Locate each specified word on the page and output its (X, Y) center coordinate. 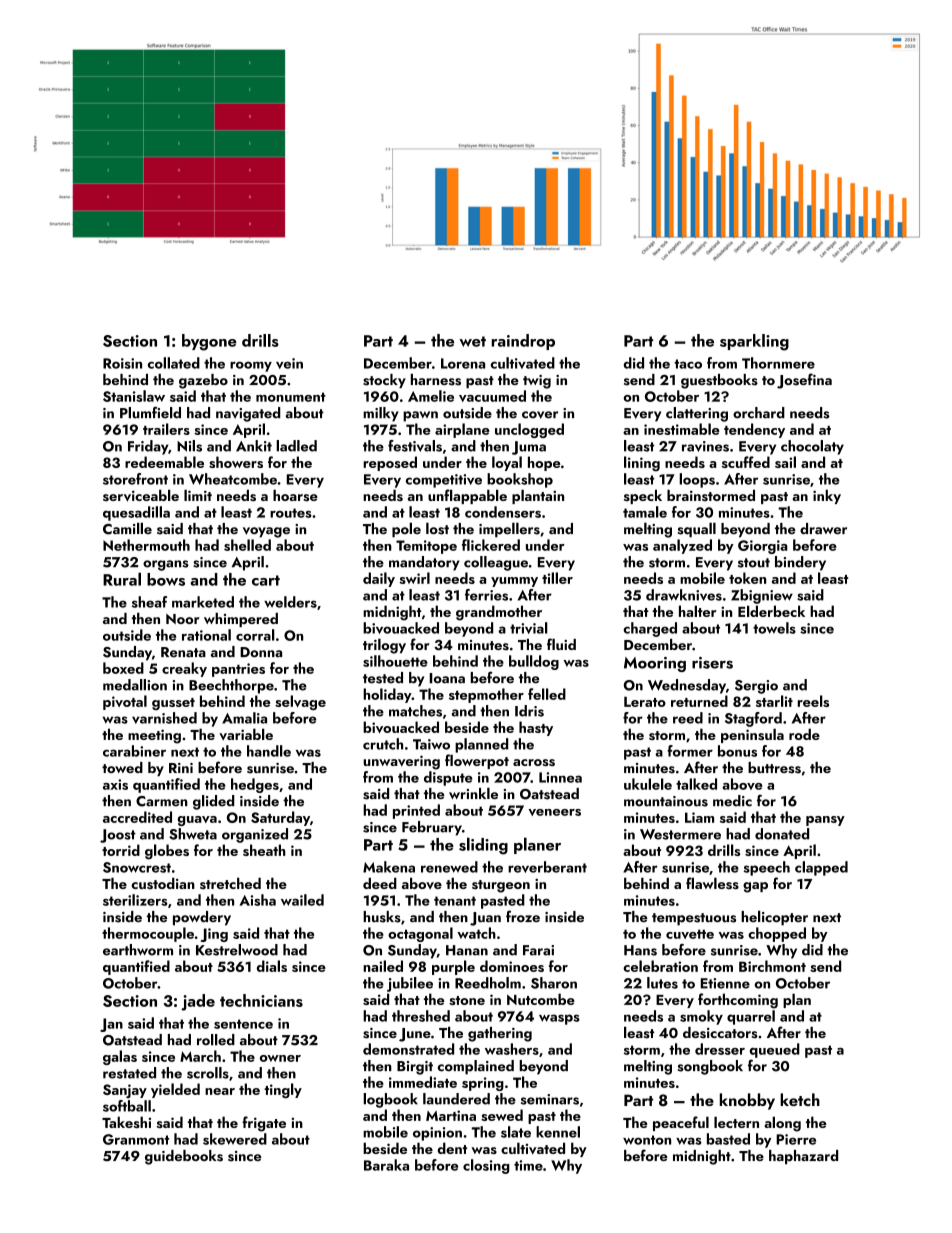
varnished (164, 718)
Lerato (645, 701)
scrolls (208, 1073)
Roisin (122, 363)
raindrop (523, 342)
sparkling (754, 342)
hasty (536, 728)
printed (416, 811)
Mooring (655, 664)
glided (214, 802)
